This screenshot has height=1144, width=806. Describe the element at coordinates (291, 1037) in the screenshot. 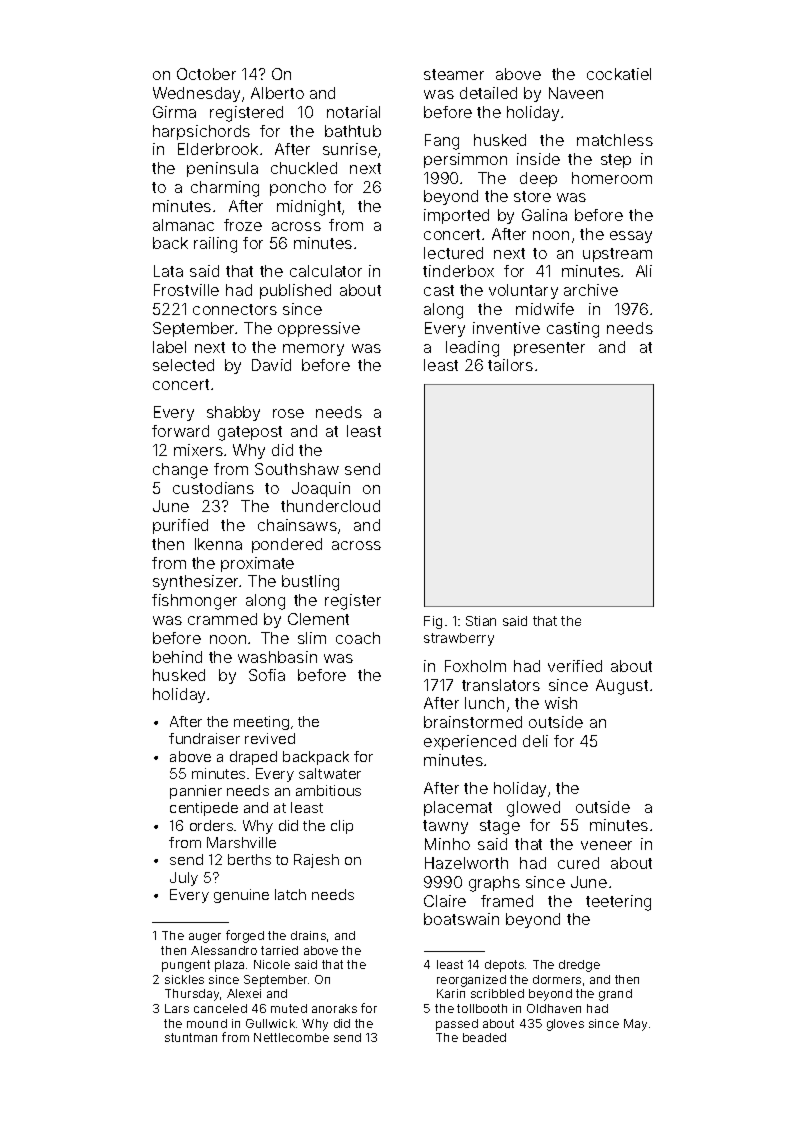

I see `Nettlecombe` at that location.
